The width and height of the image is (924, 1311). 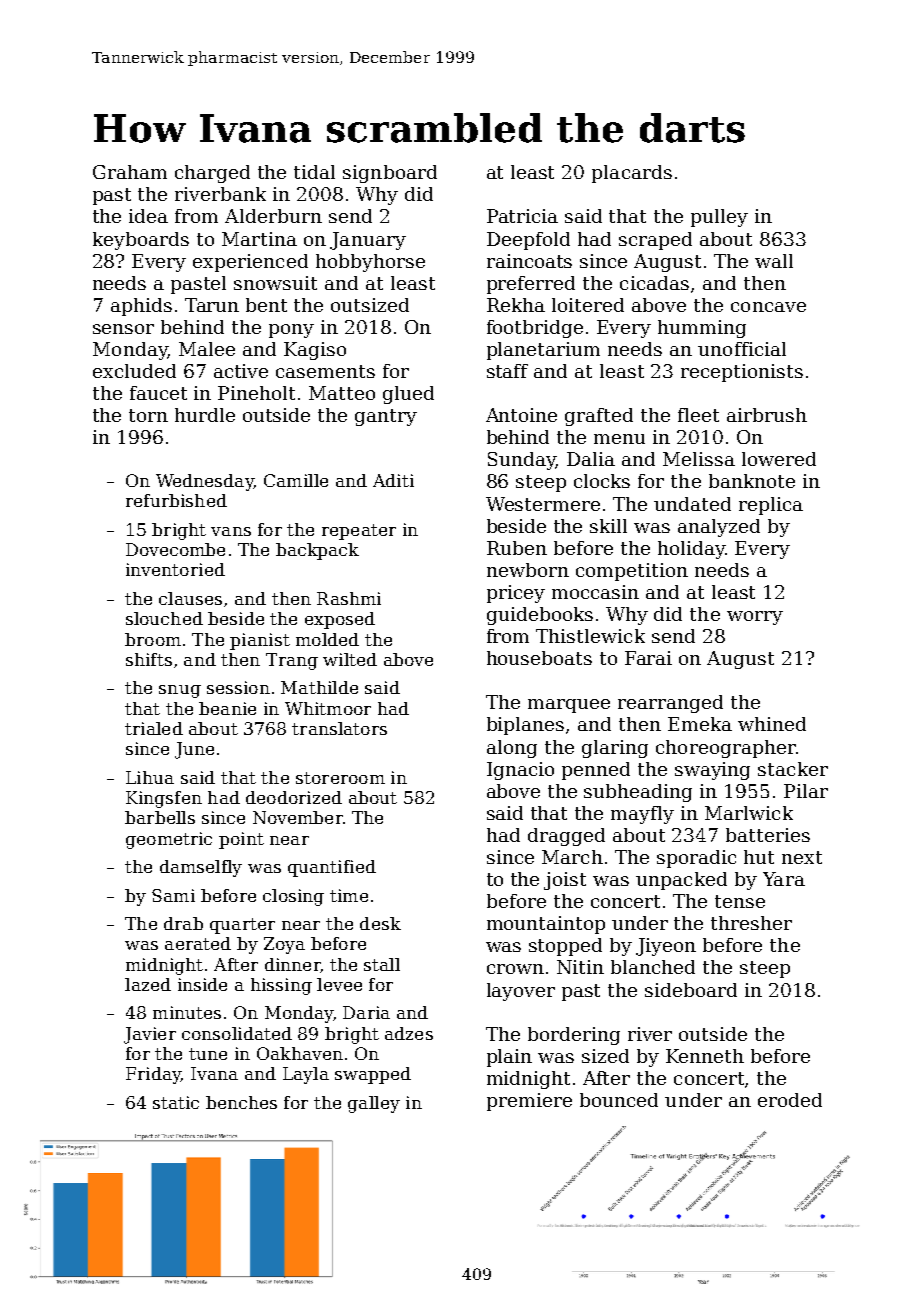 What do you see at coordinates (390, 174) in the image?
I see `signboard` at bounding box center [390, 174].
